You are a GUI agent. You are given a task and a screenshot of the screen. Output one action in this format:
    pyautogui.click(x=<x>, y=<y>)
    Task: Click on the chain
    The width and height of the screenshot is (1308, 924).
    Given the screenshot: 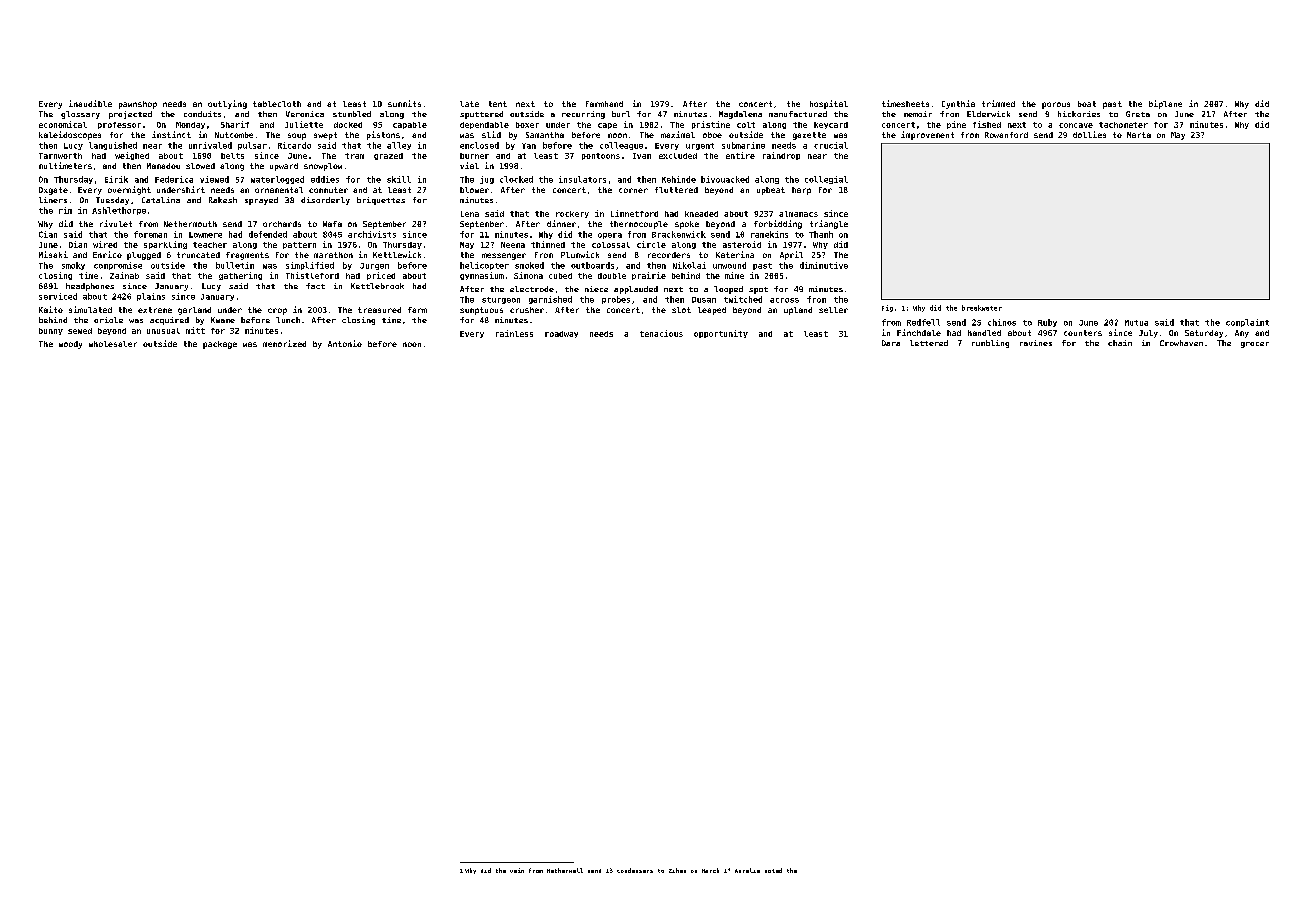 What is the action you would take?
    pyautogui.click(x=1120, y=343)
